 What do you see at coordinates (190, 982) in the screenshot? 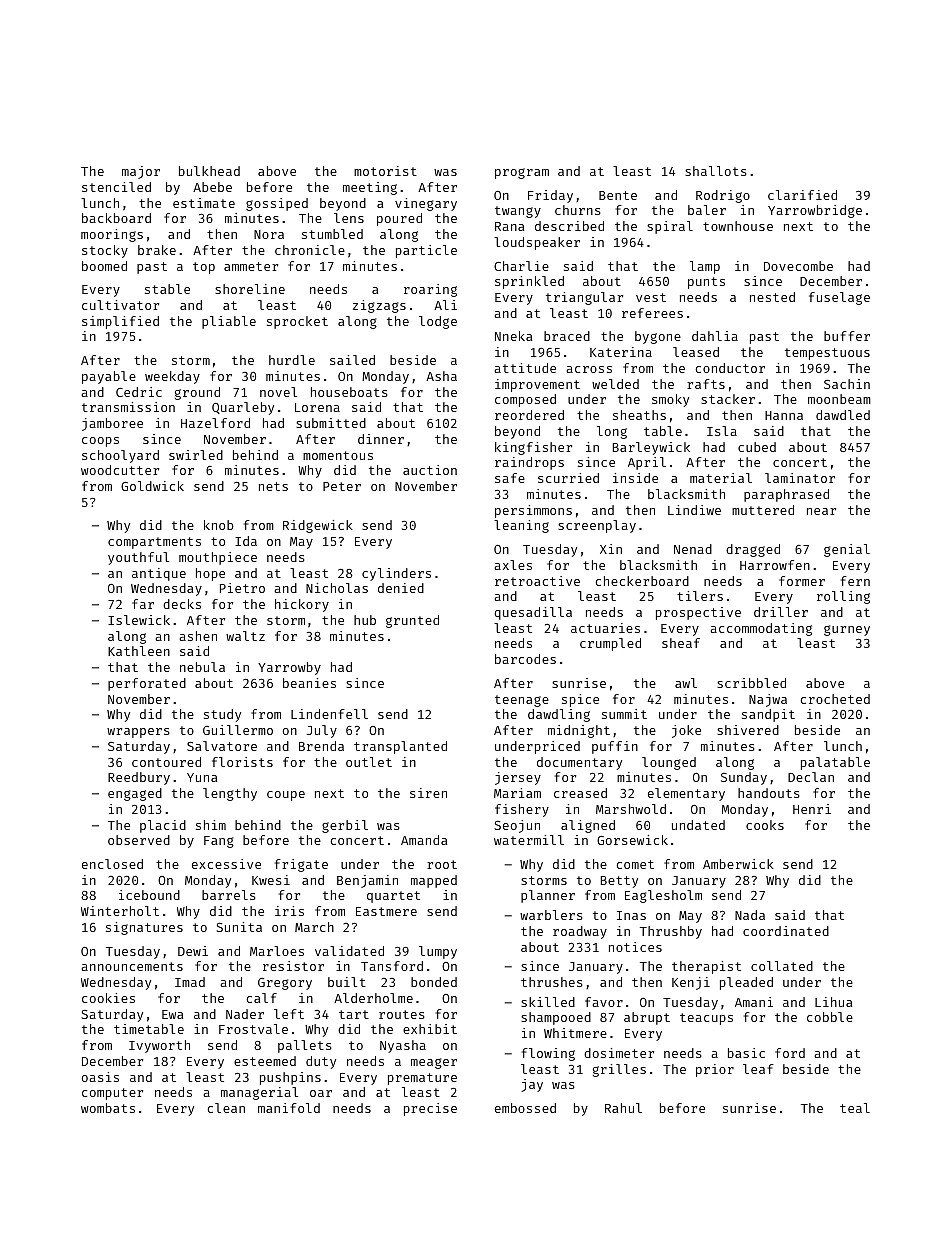
I see `Imad` at bounding box center [190, 982].
